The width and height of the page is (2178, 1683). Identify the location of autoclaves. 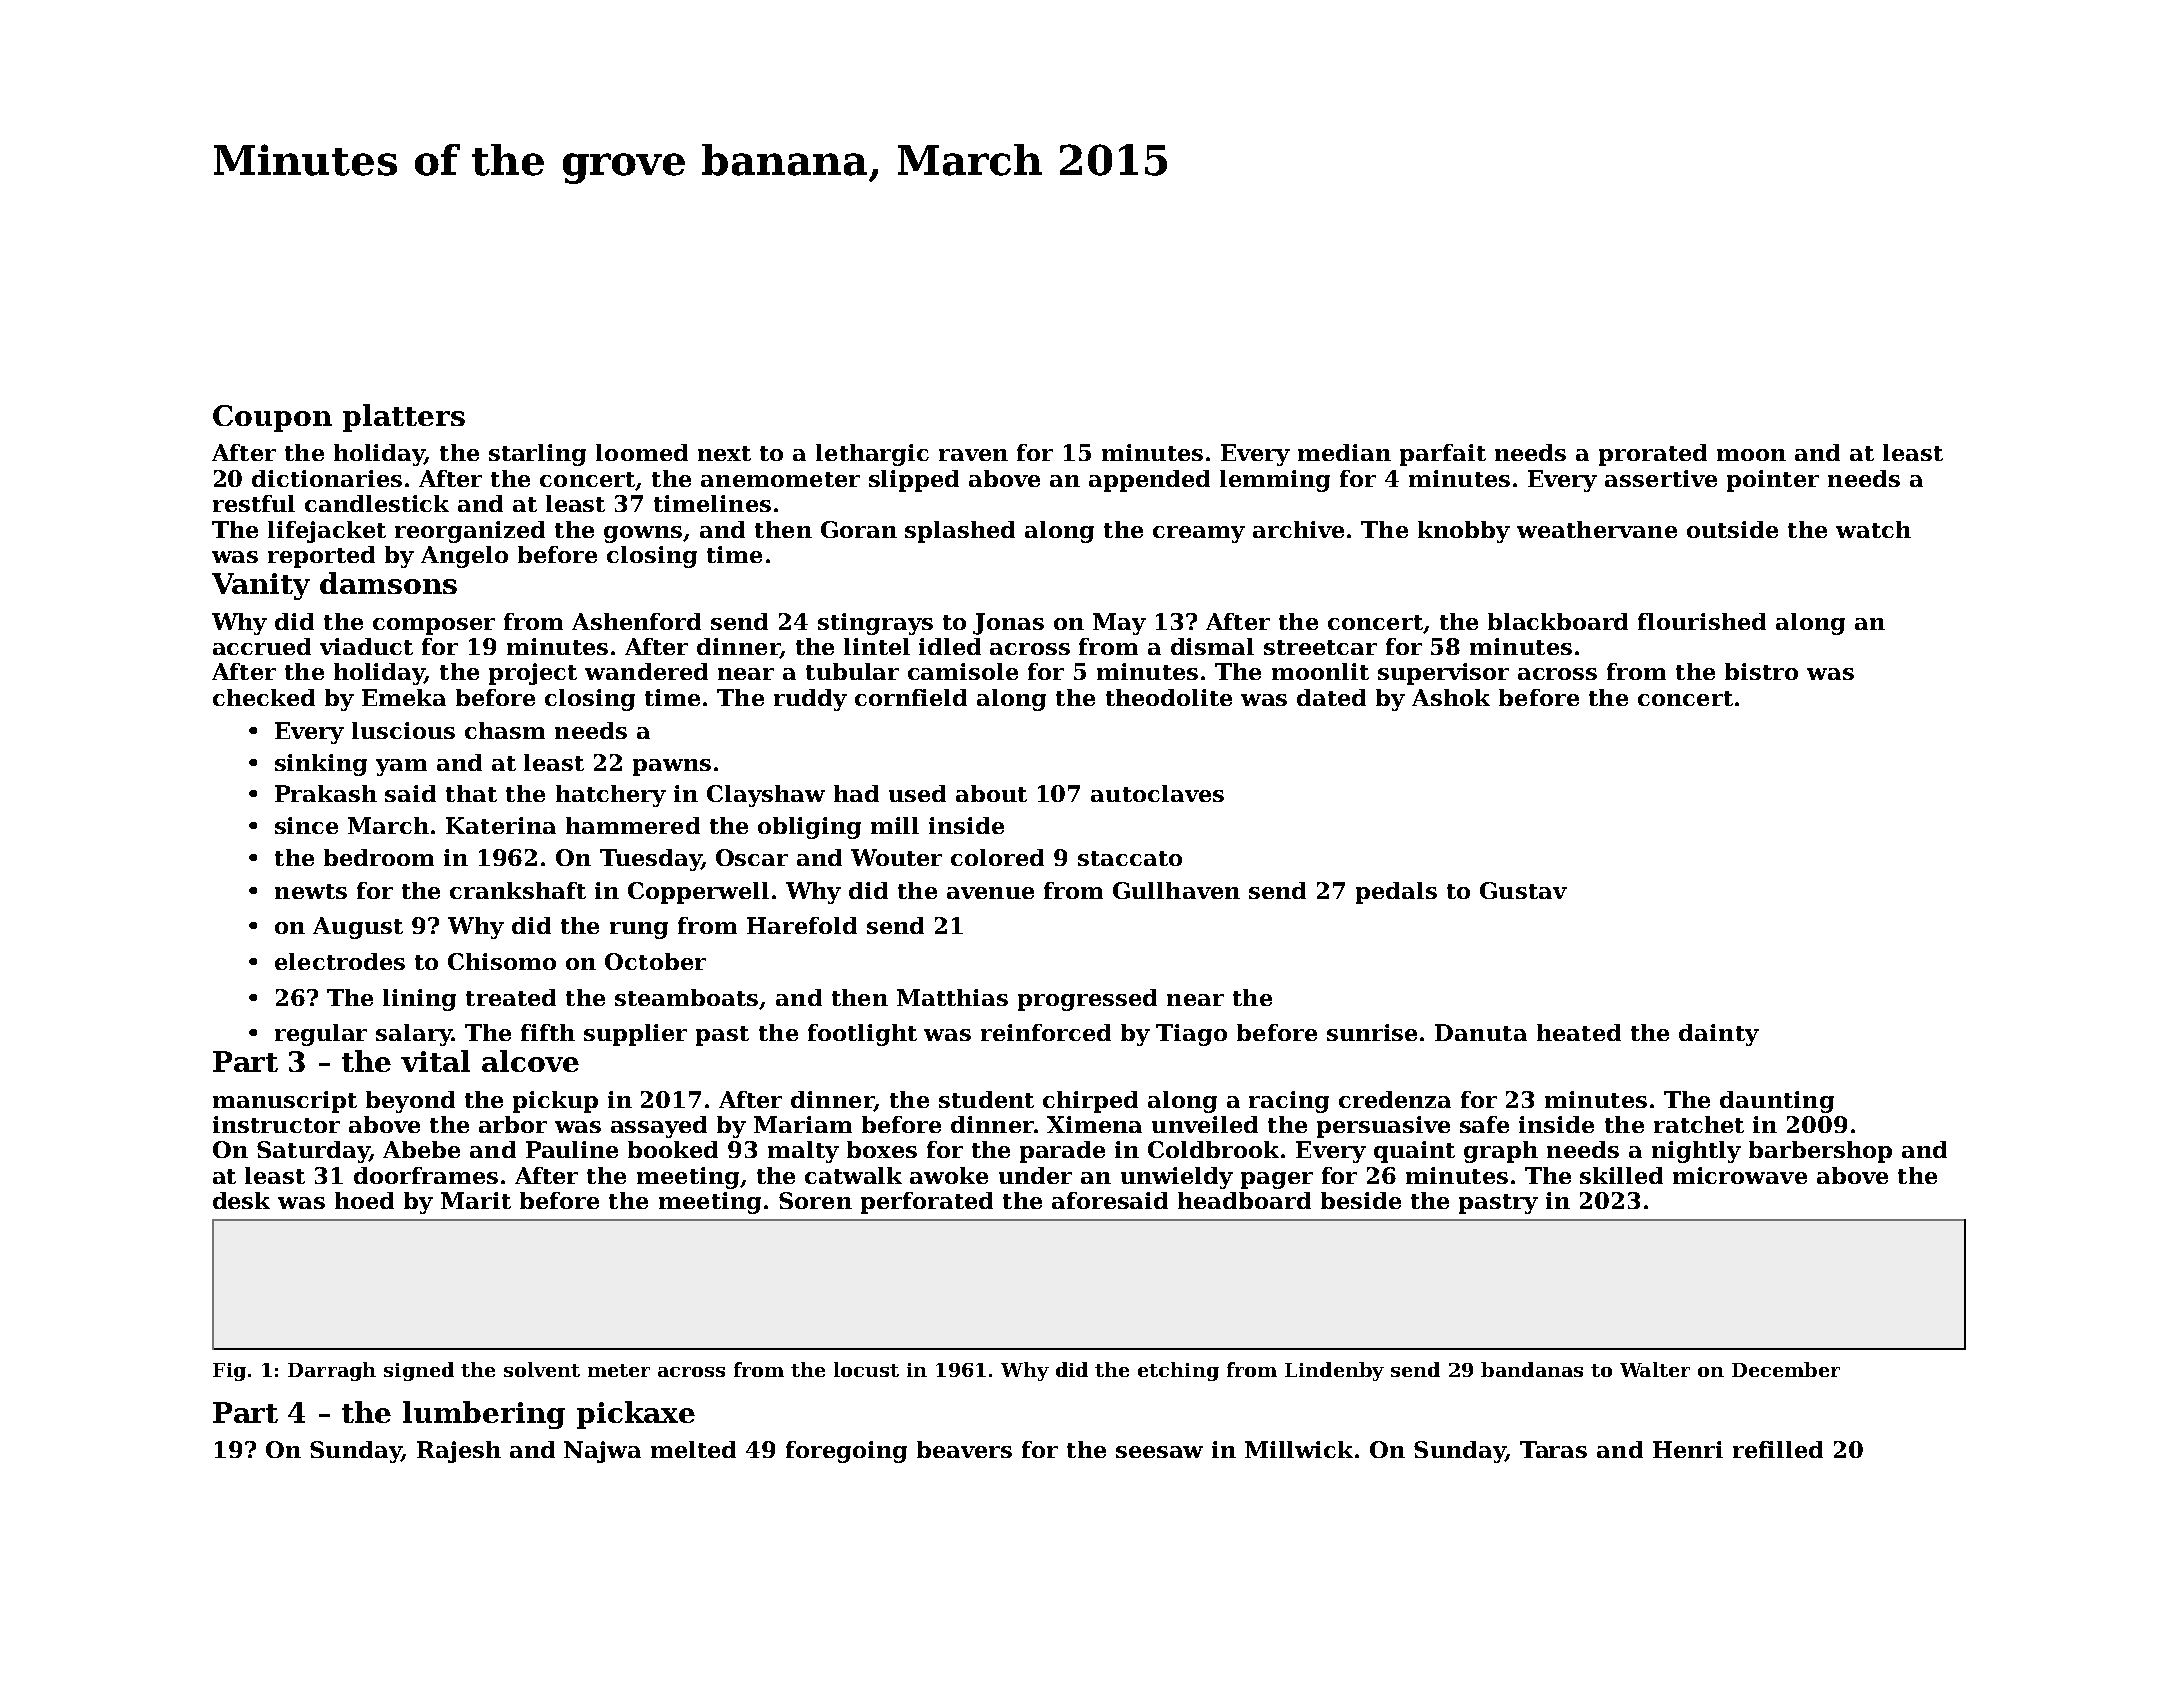
(1157, 793).
